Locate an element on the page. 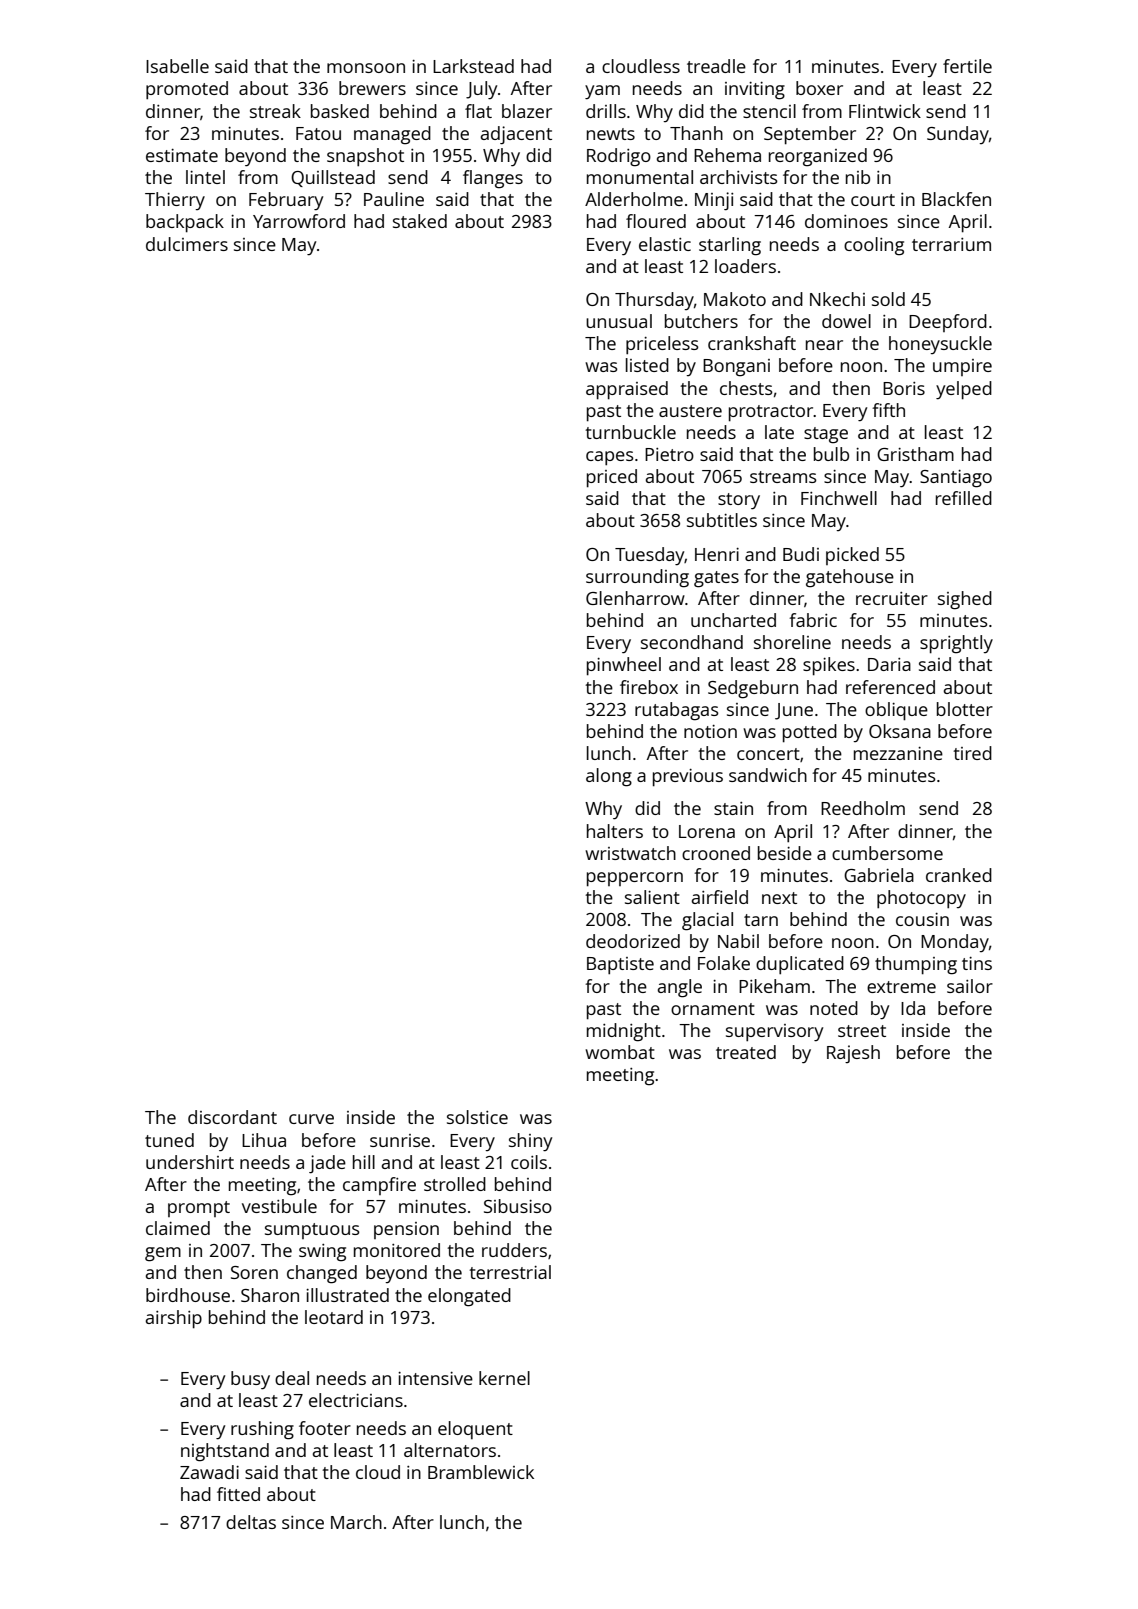 This page has width=1138, height=1609. Larkstead is located at coordinates (473, 66).
